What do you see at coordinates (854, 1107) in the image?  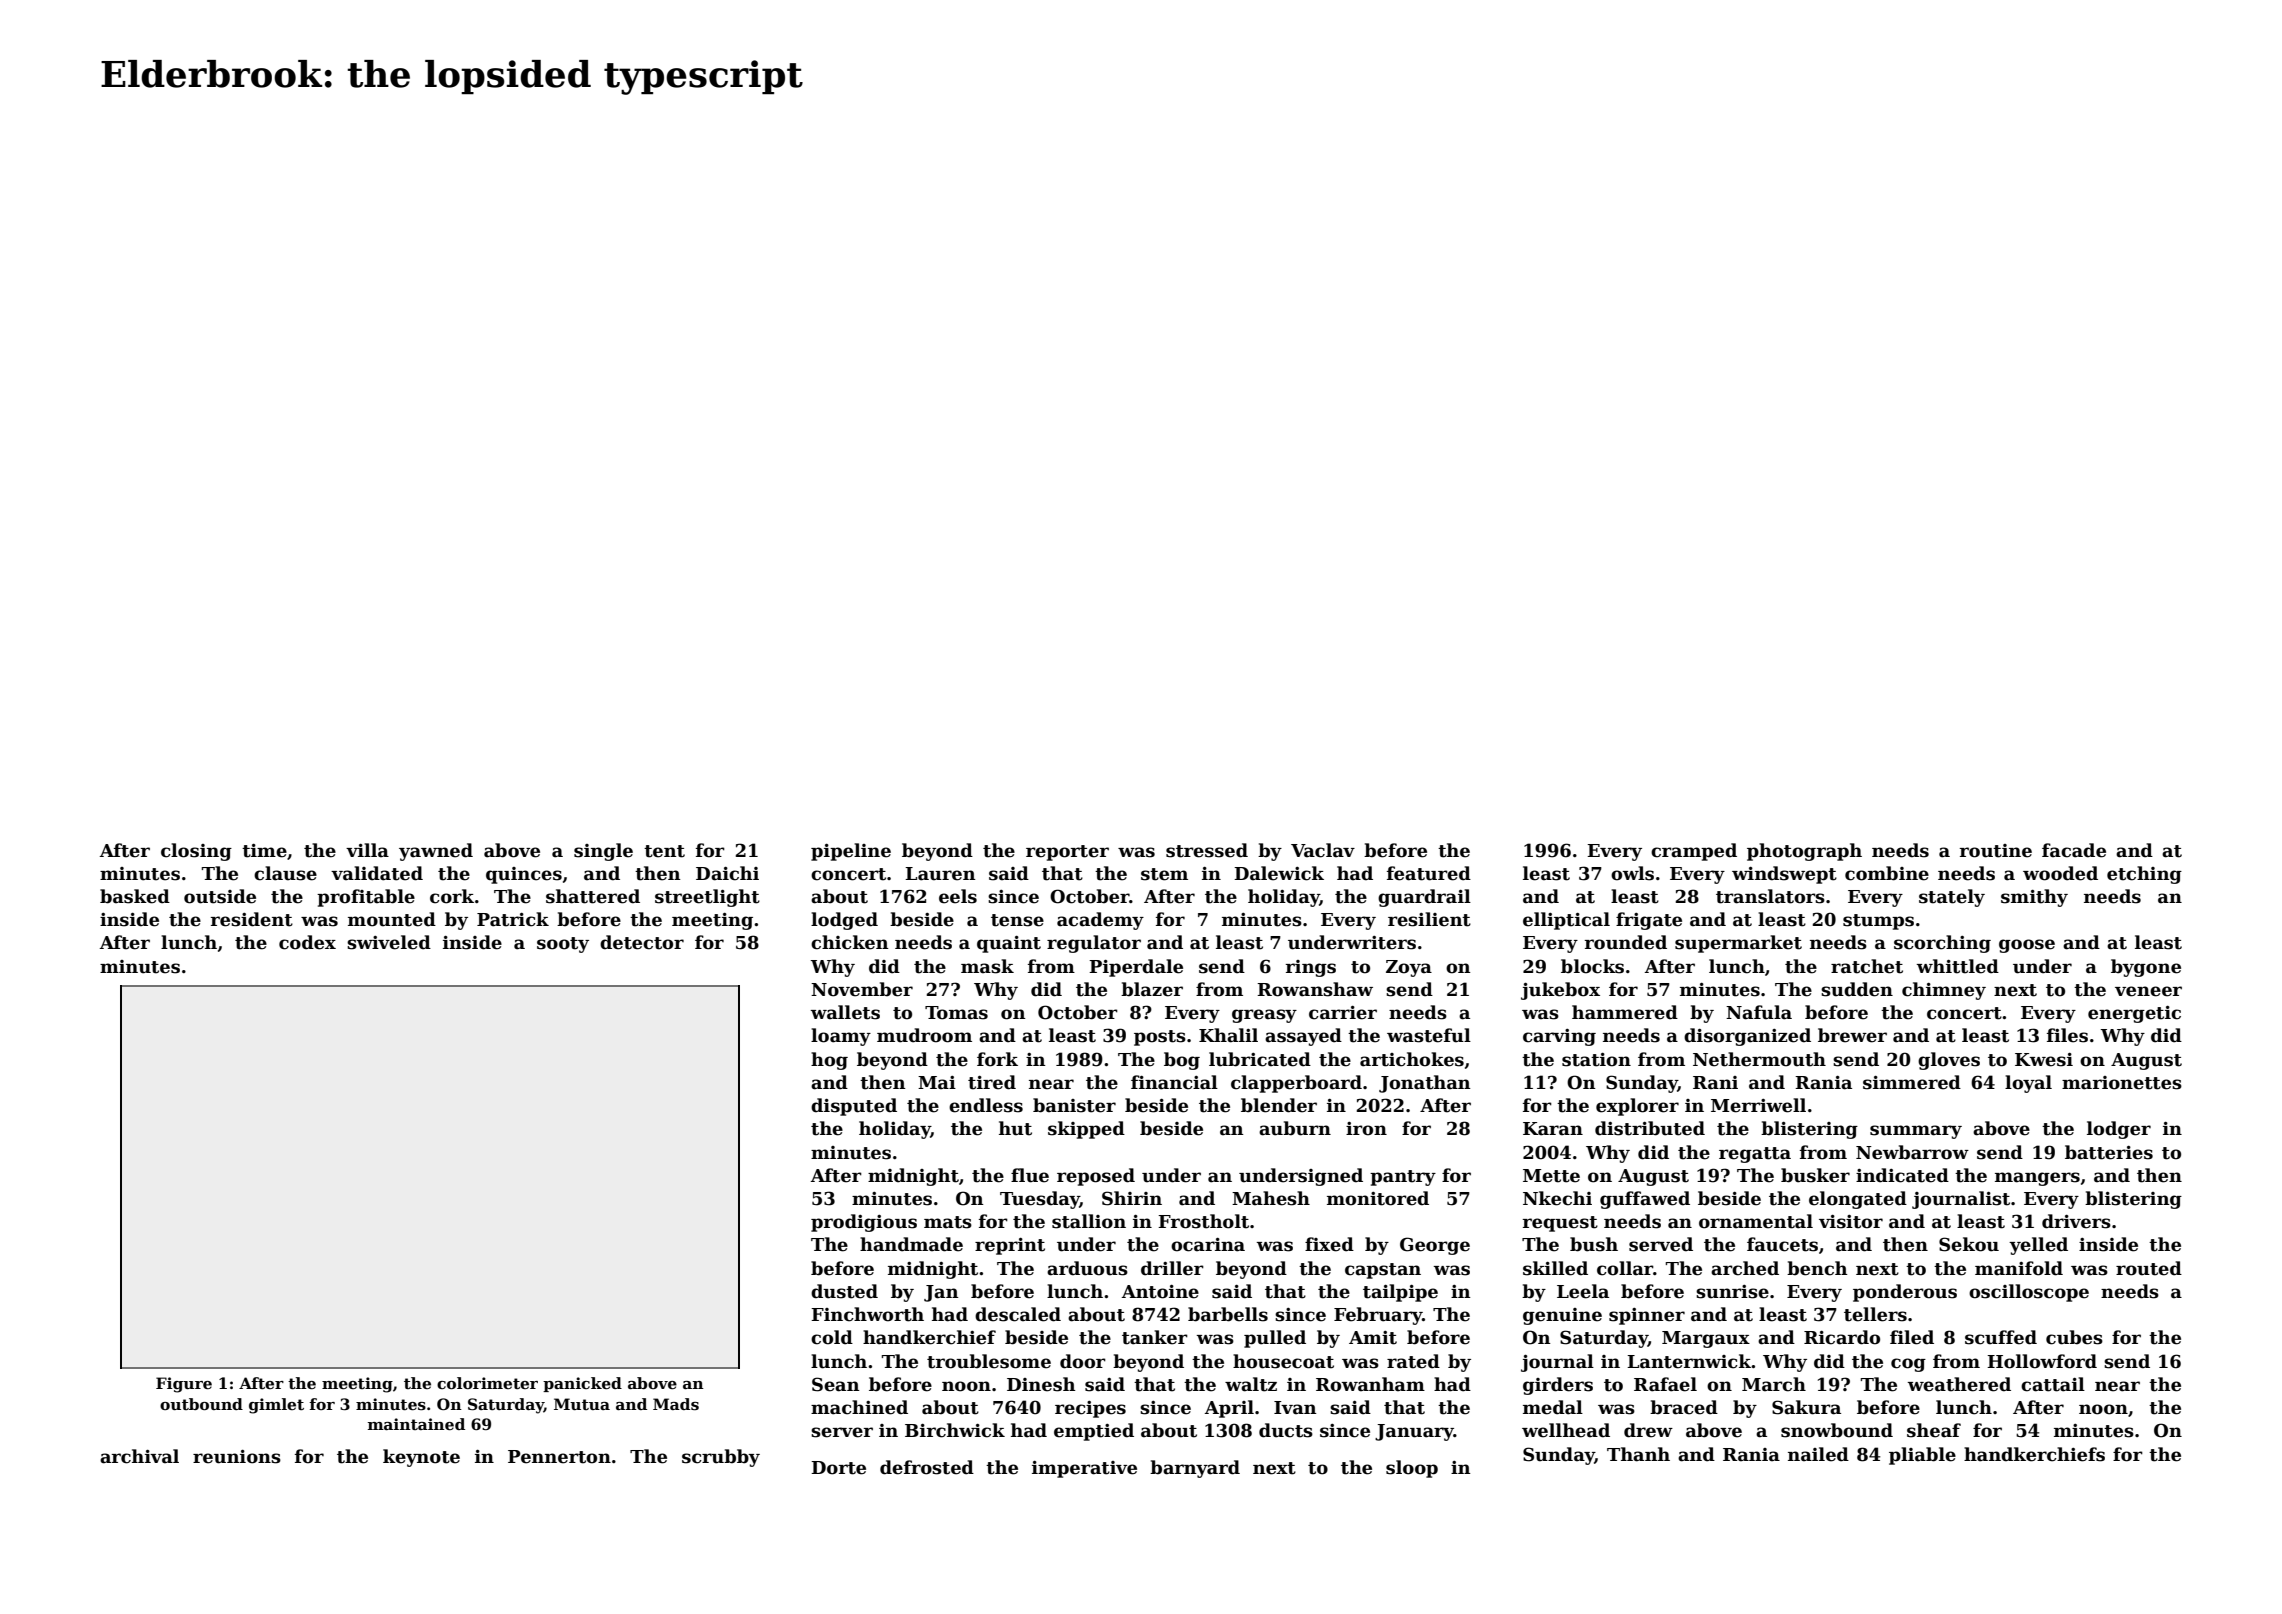 I see `disputed` at bounding box center [854, 1107].
